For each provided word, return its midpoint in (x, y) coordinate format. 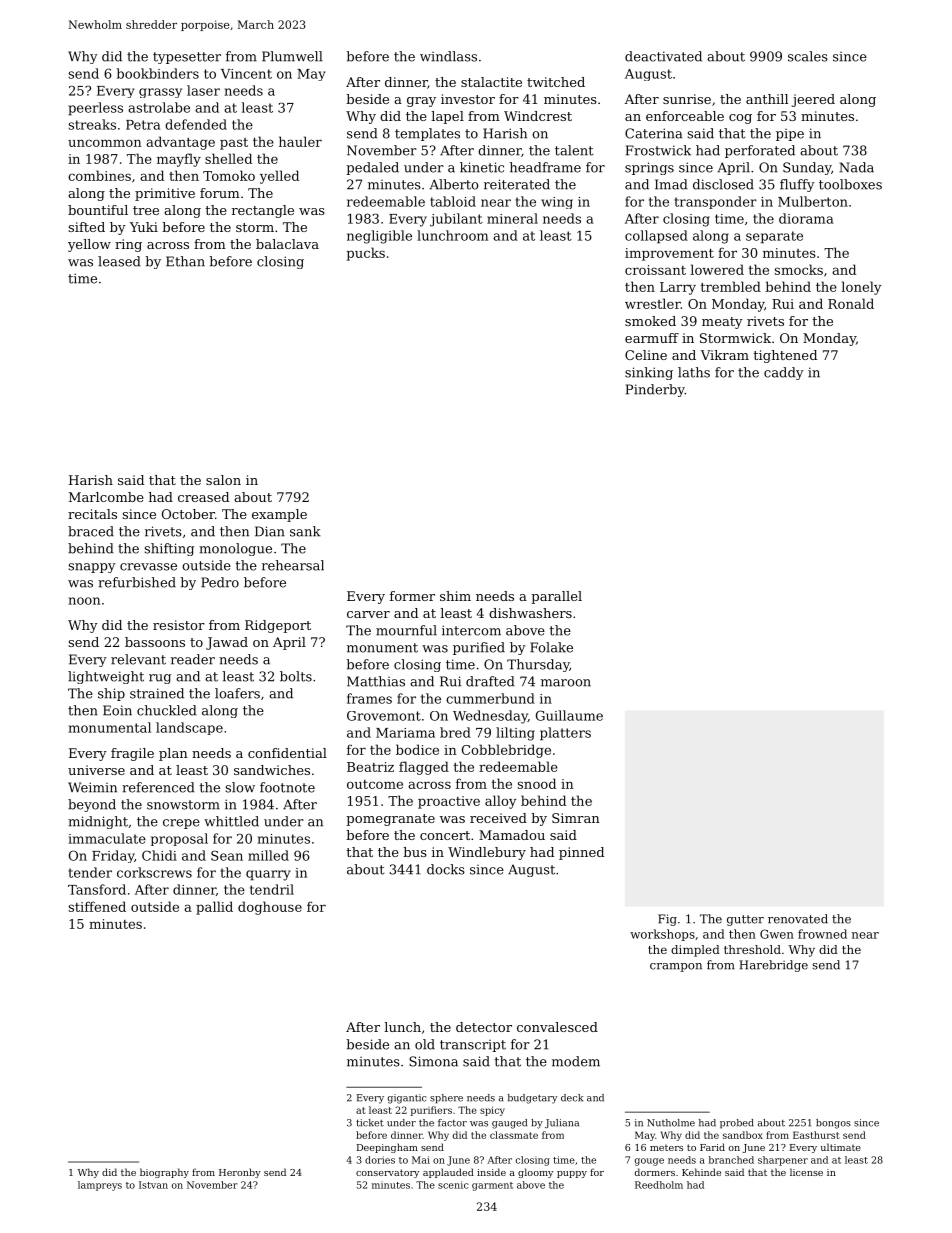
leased (119, 261)
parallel (556, 597)
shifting (169, 549)
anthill (767, 99)
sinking (649, 373)
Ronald (851, 303)
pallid (214, 908)
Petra (143, 125)
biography (164, 1173)
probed (737, 1124)
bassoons (155, 642)
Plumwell (292, 56)
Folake (551, 647)
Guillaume (569, 715)
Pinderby (655, 390)
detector (484, 1027)
